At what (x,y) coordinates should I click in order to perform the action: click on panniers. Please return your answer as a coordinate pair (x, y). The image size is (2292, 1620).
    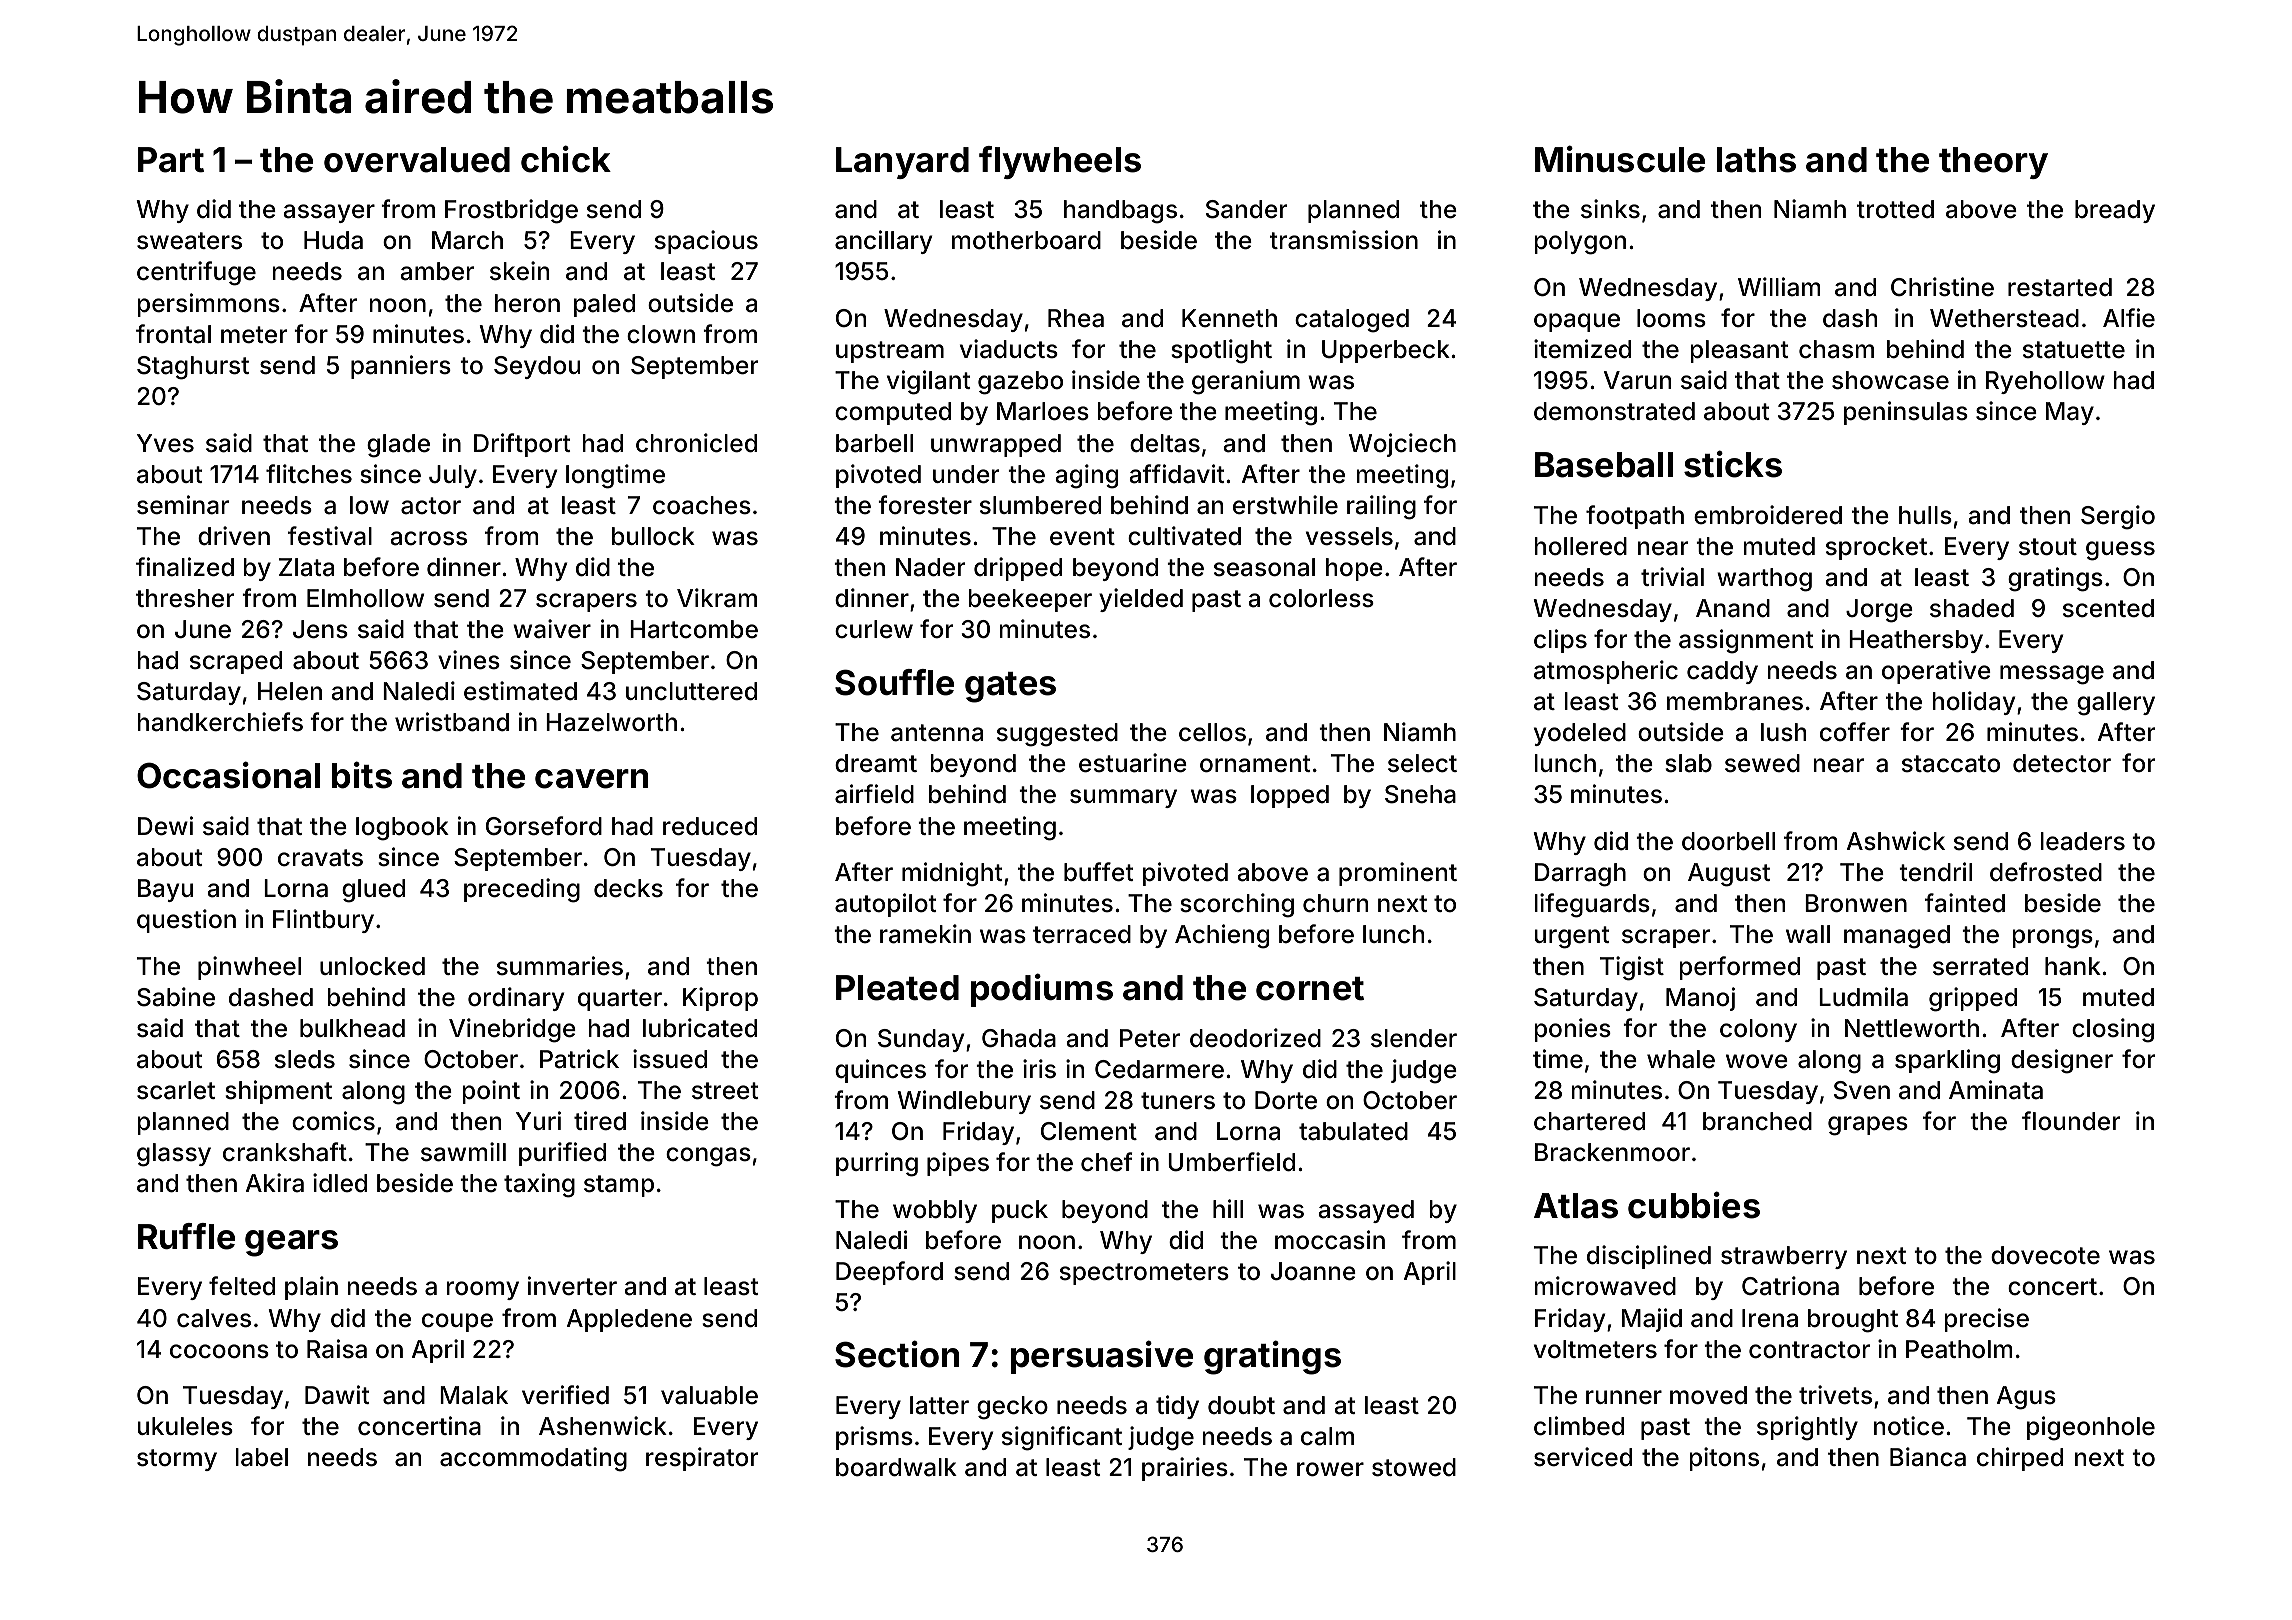
    Looking at the image, I should click on (401, 367).
